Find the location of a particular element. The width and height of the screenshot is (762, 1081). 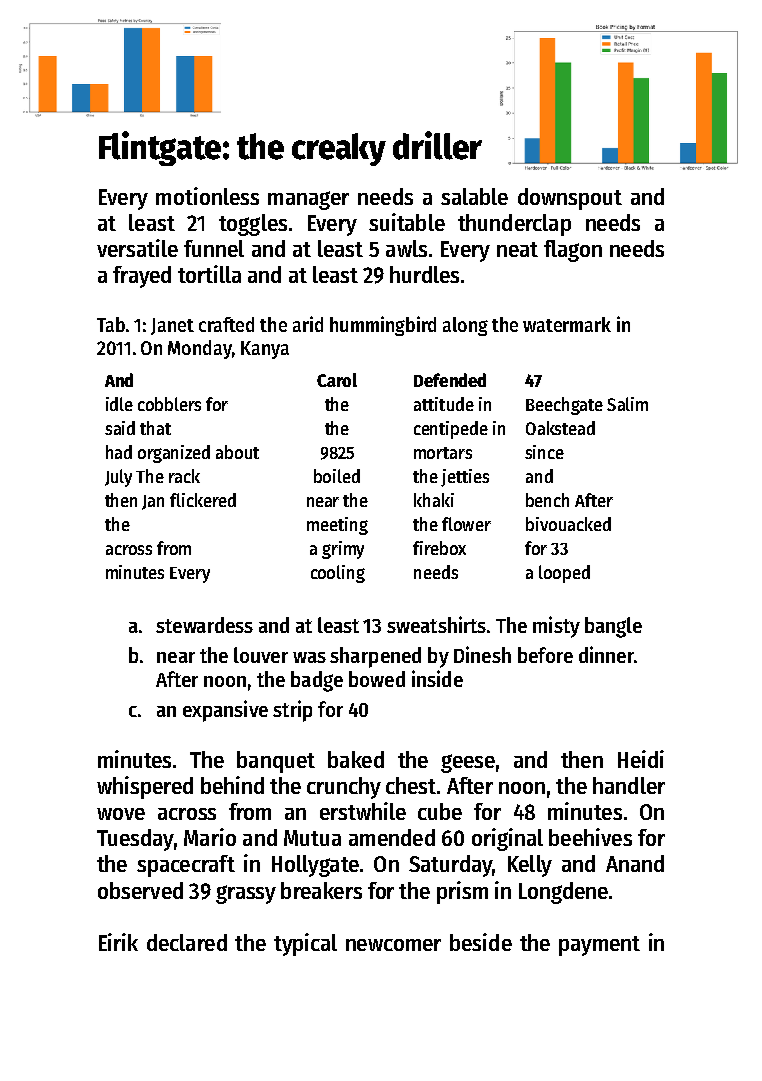

manager is located at coordinates (308, 200).
